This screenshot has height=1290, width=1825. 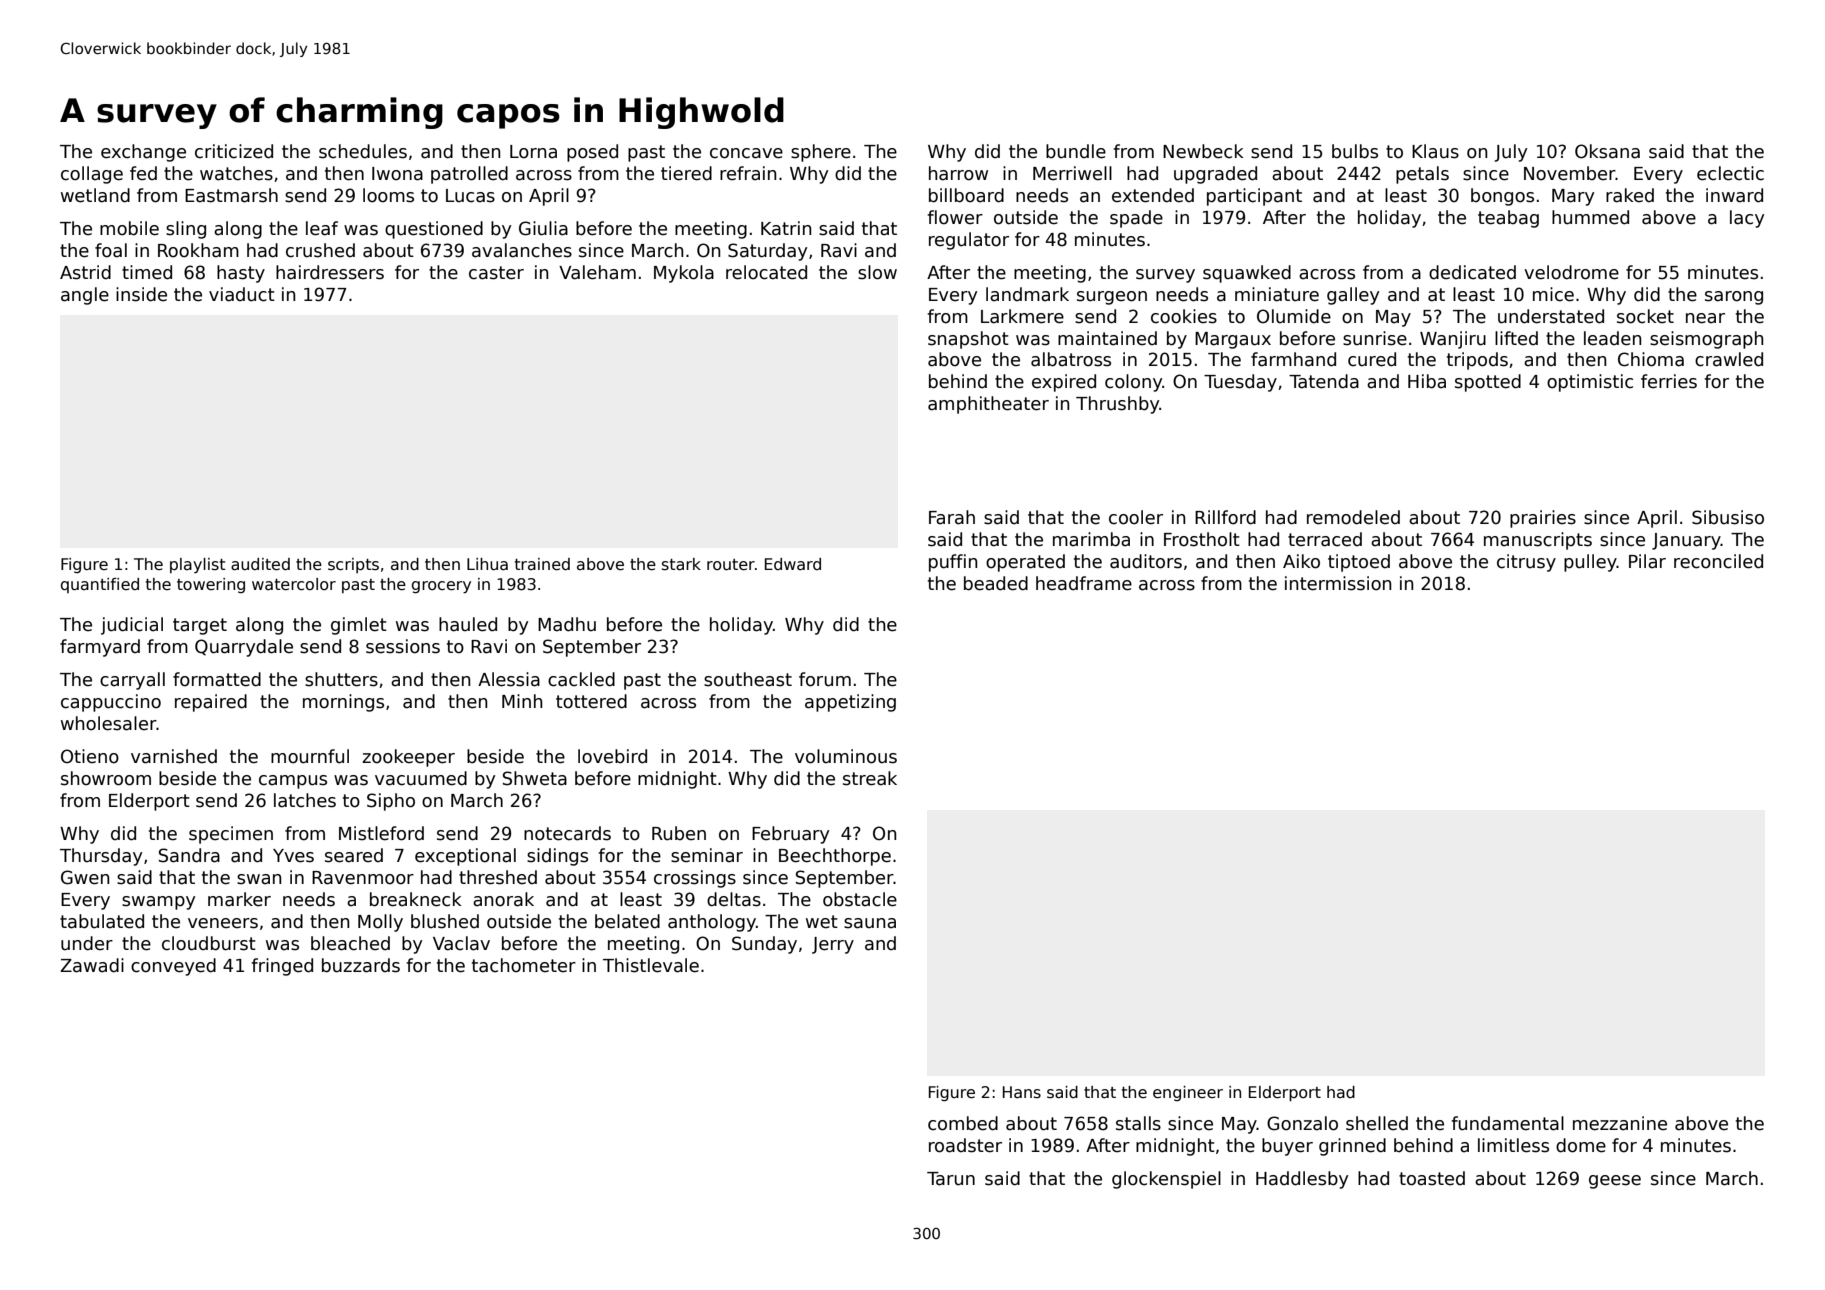 What do you see at coordinates (1607, 151) in the screenshot?
I see `Oksana` at bounding box center [1607, 151].
